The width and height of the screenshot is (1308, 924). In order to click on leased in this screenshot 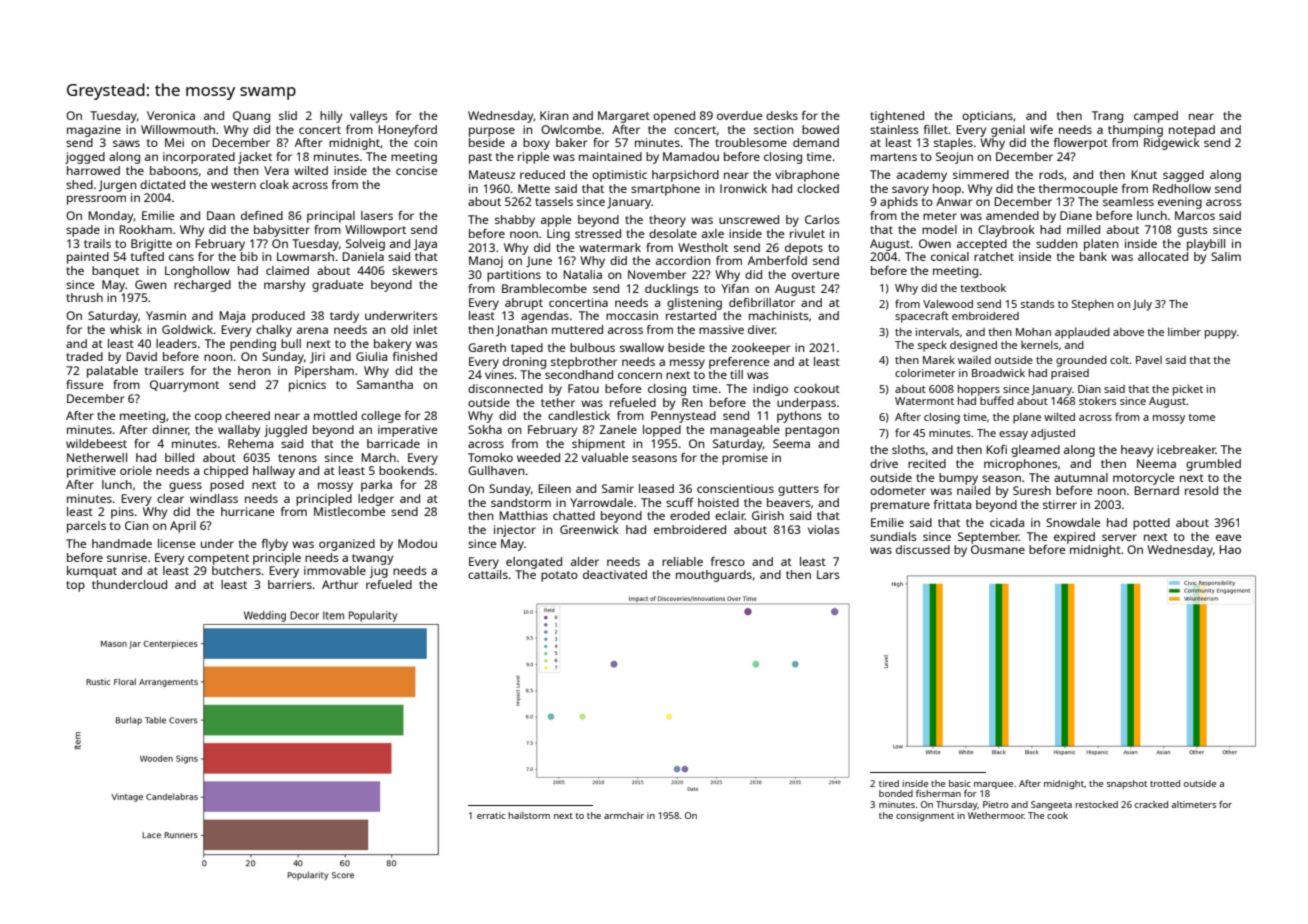, I will do `click(656, 488)`.
